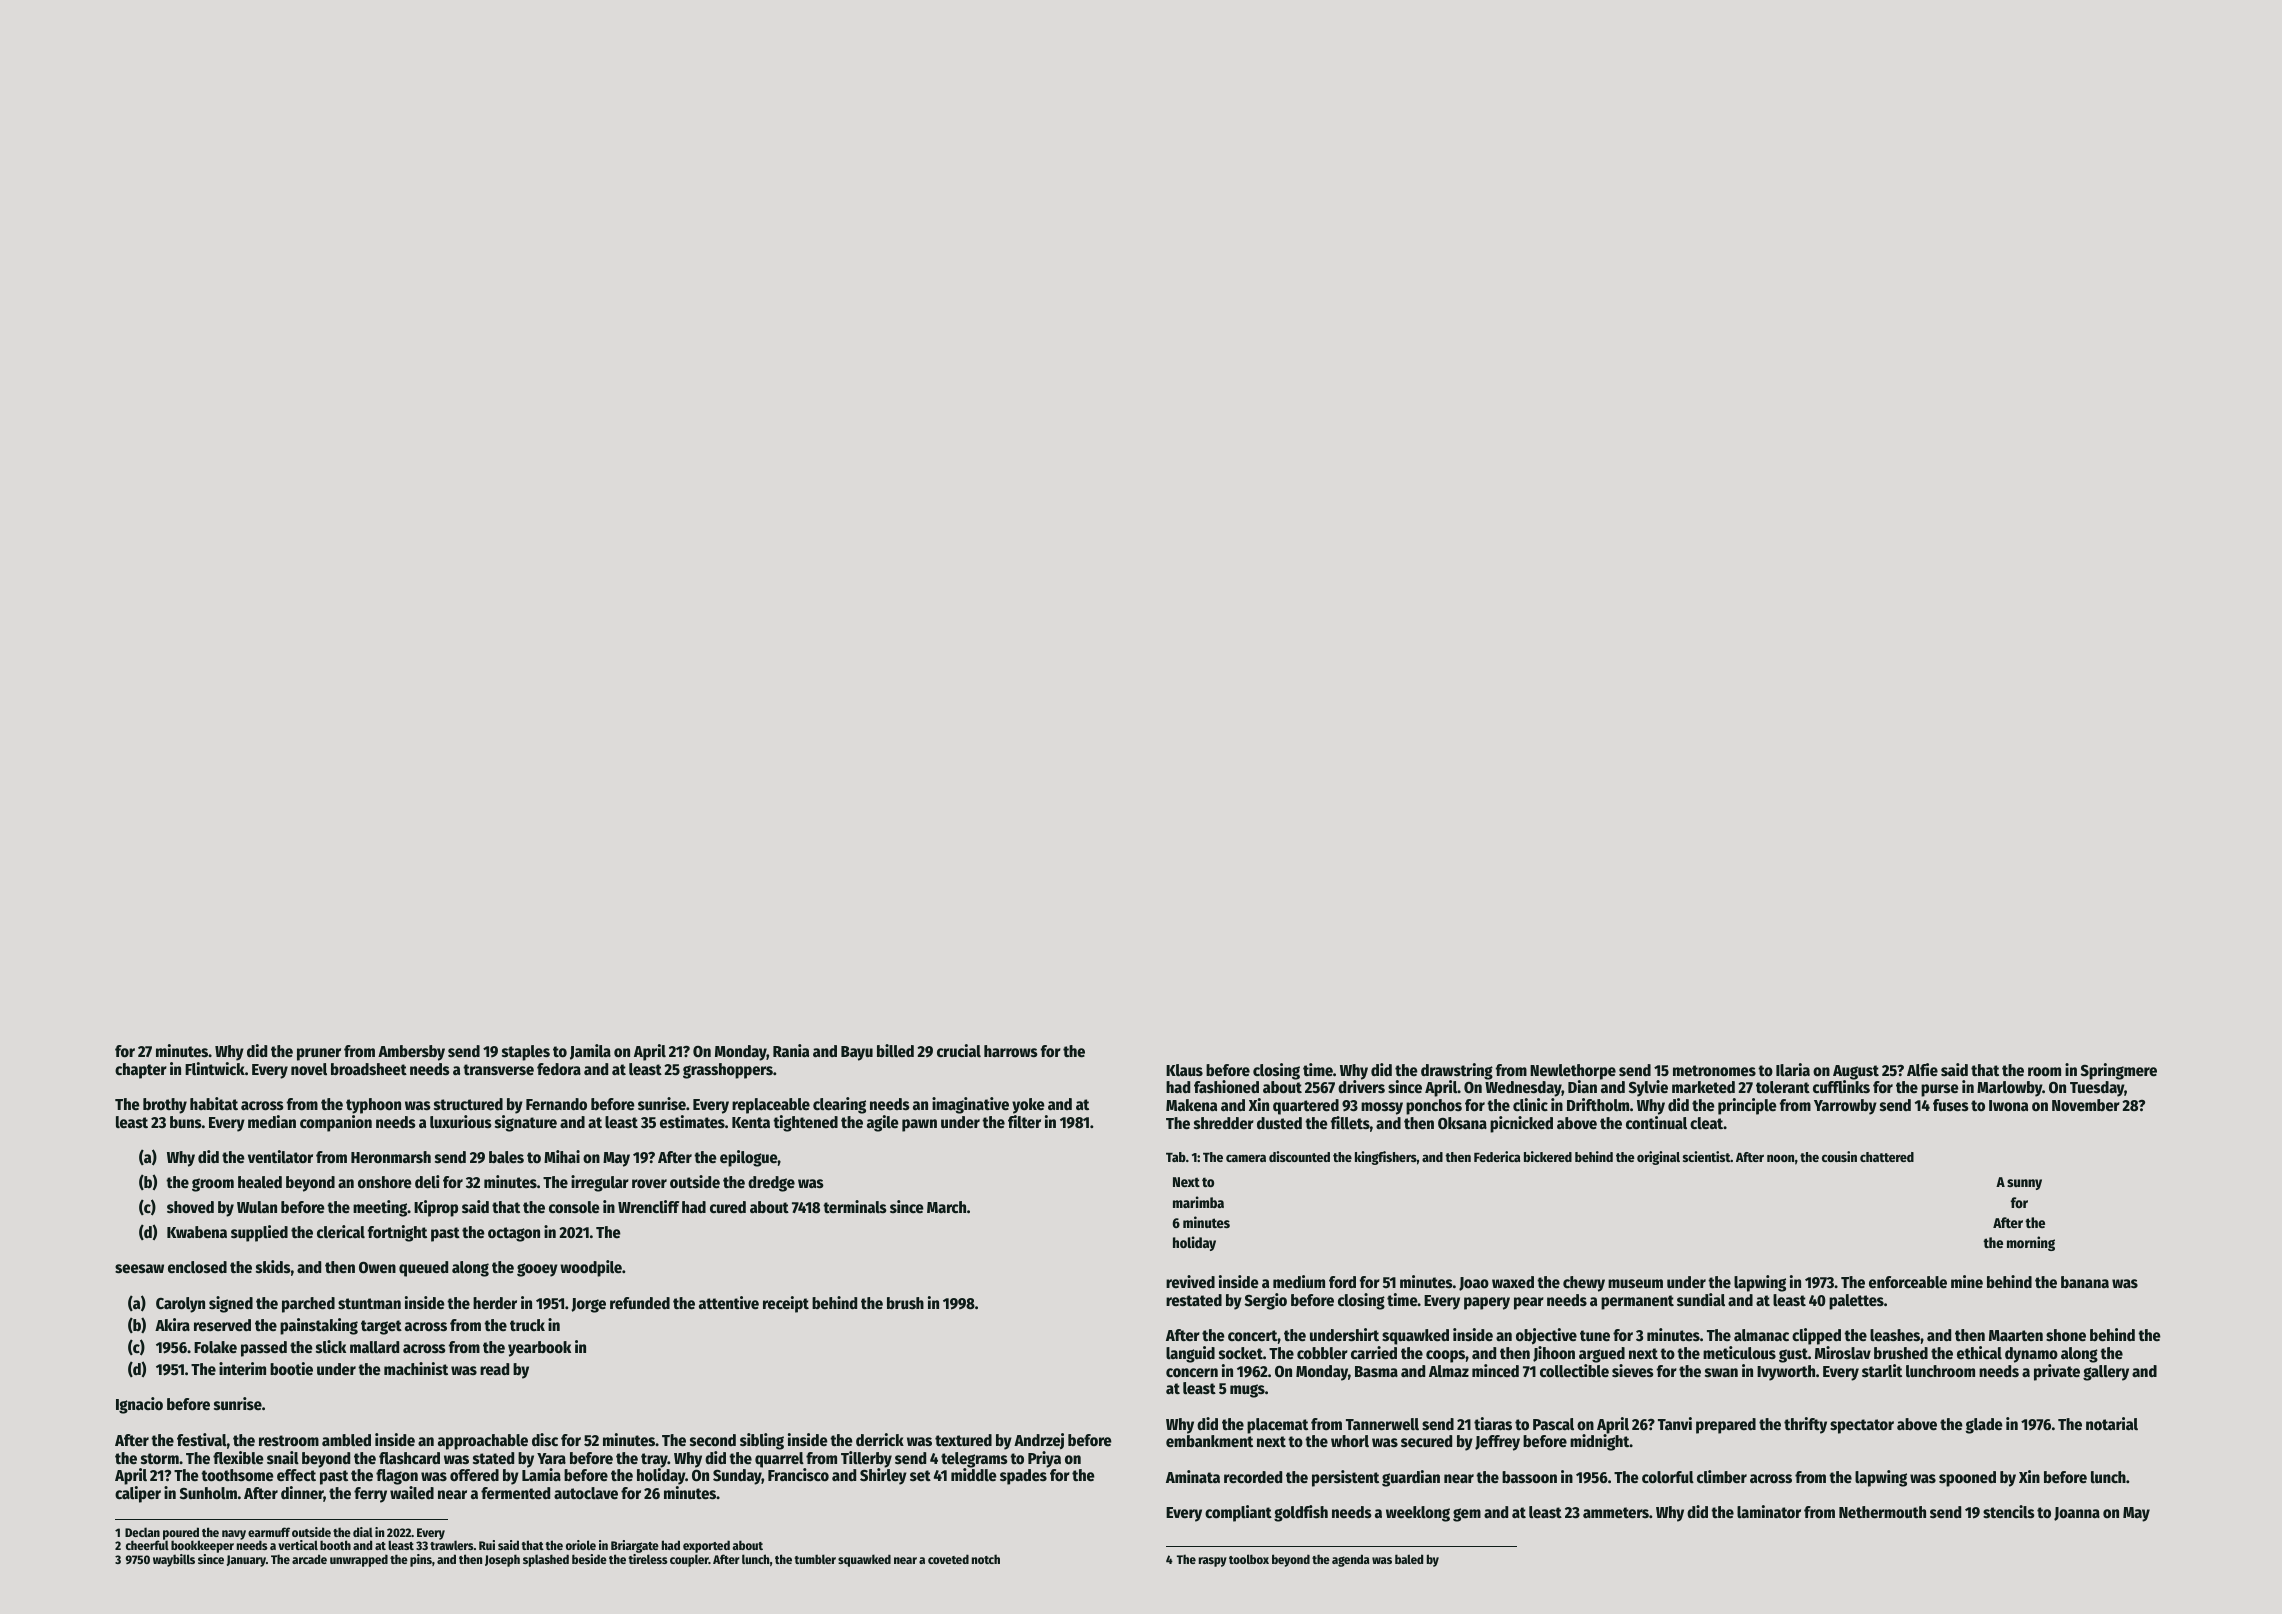  What do you see at coordinates (692, 1122) in the screenshot?
I see `estimates` at bounding box center [692, 1122].
